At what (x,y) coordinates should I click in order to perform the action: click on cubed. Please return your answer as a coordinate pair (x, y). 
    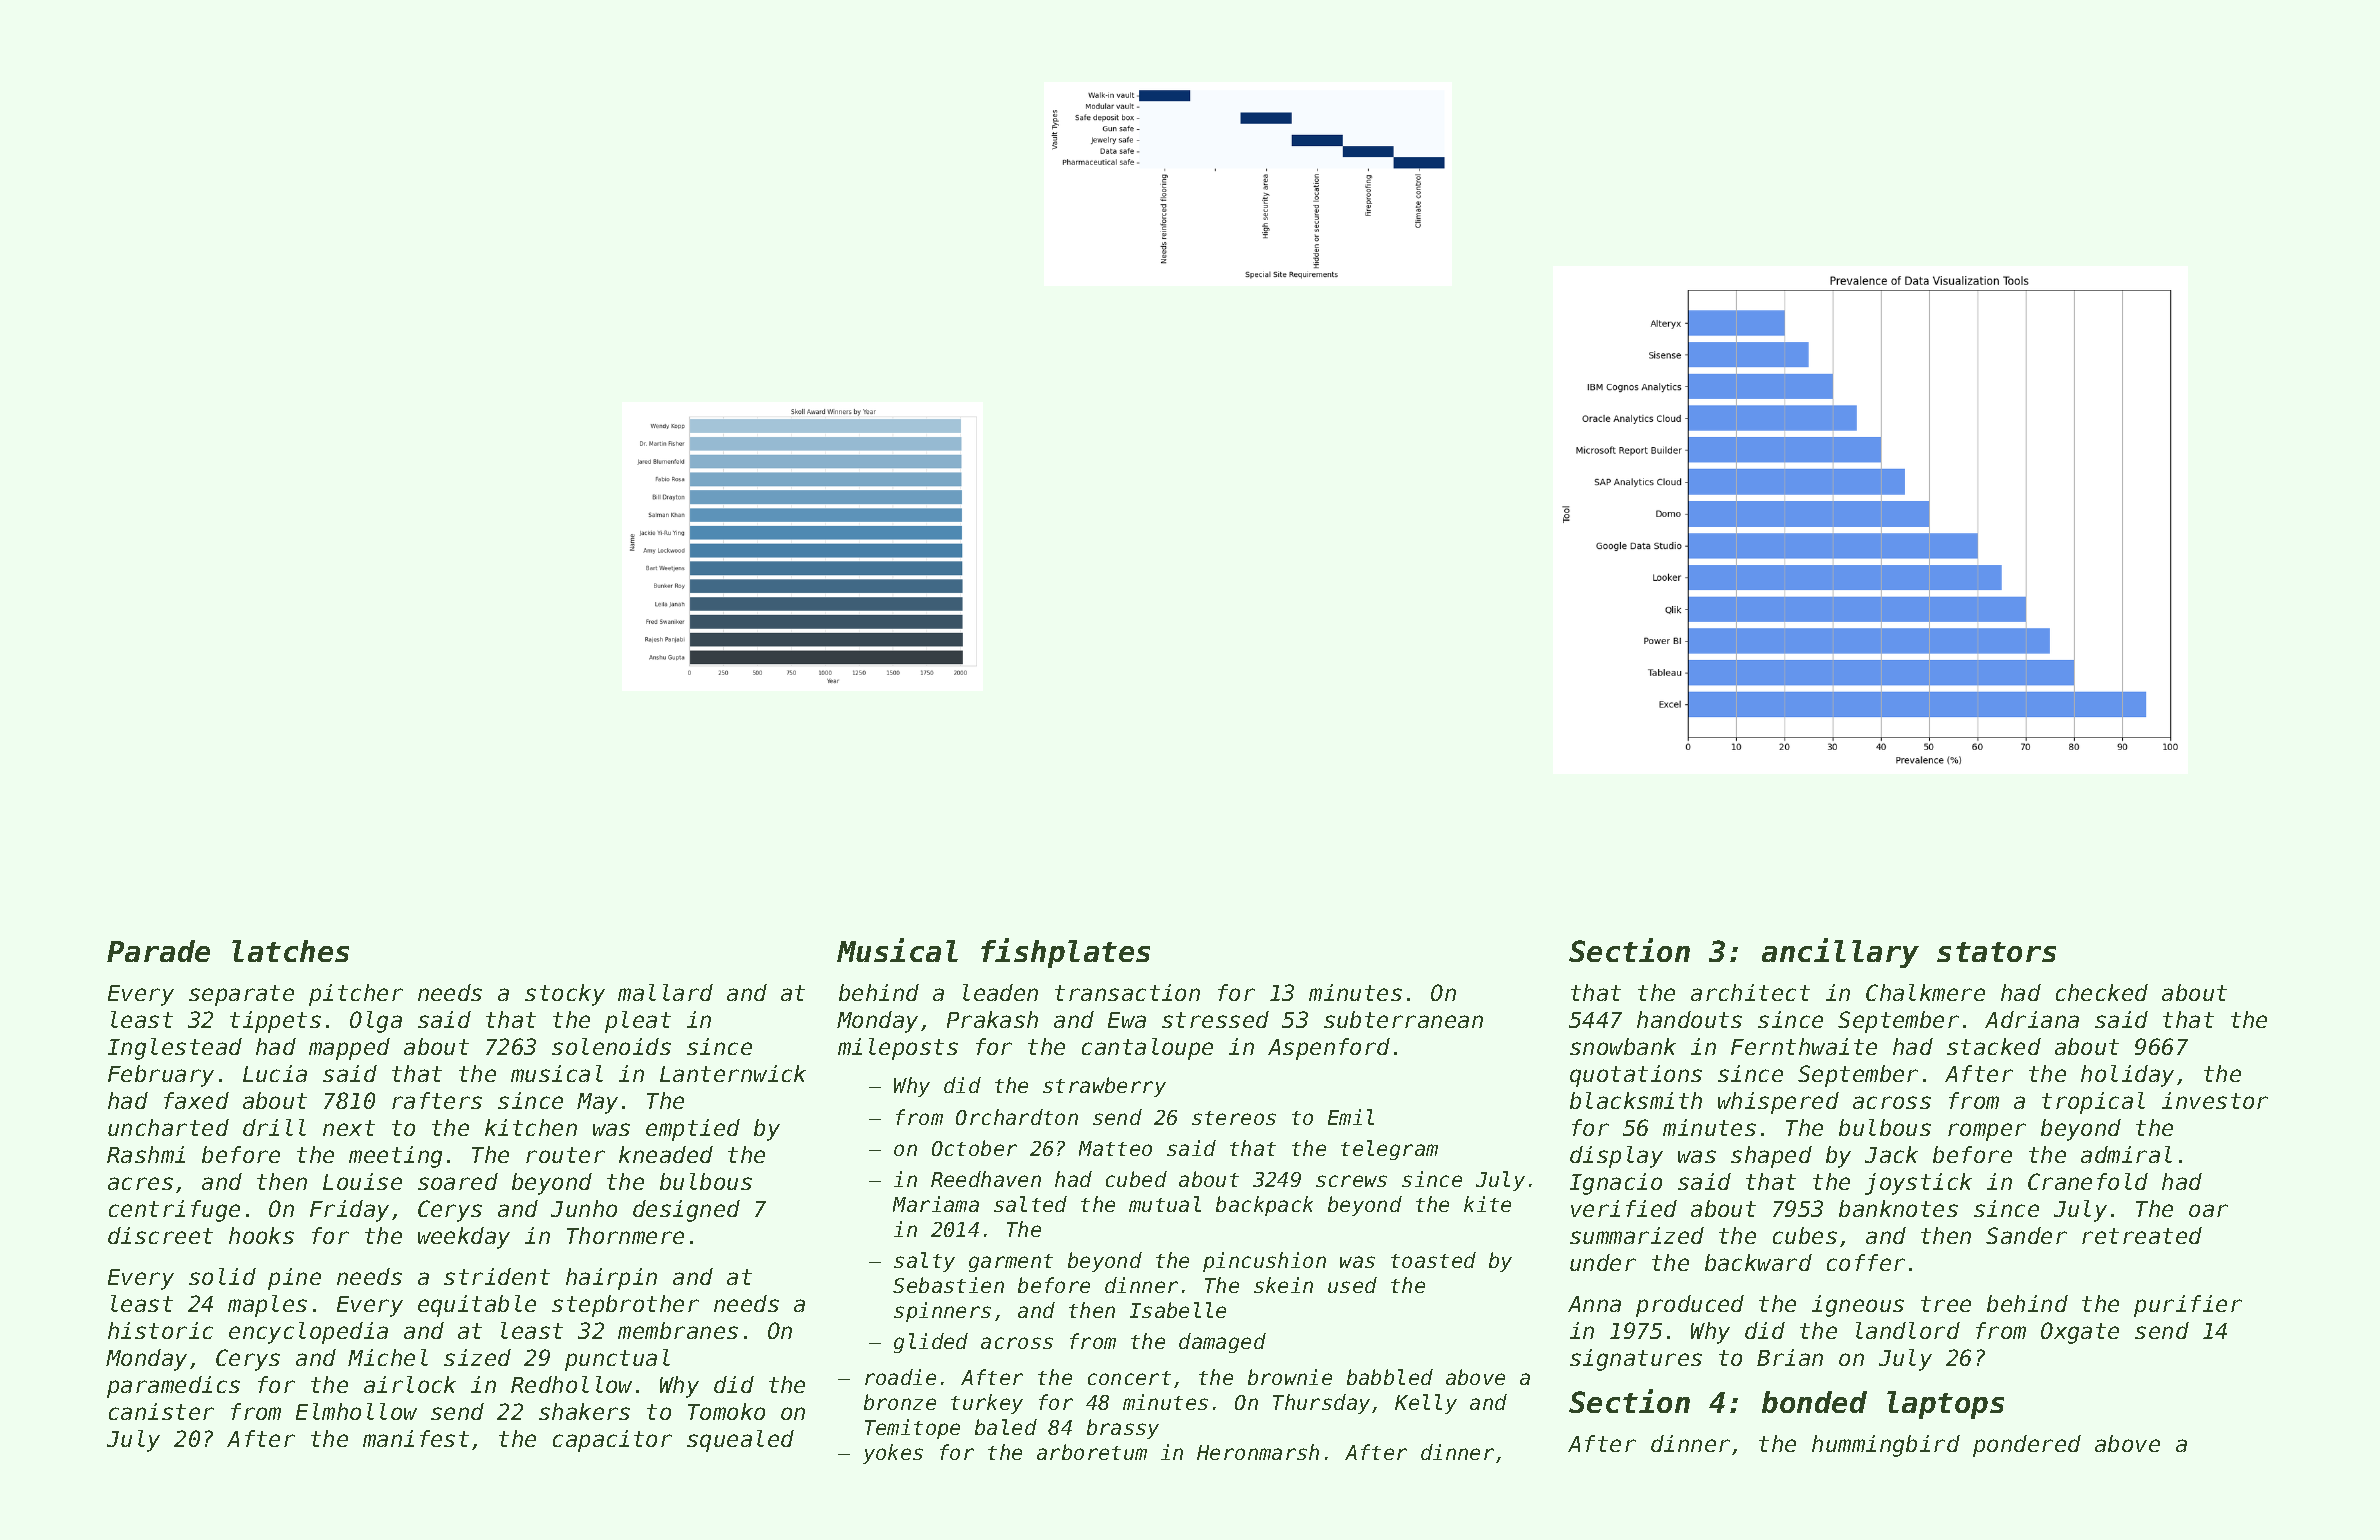
    Looking at the image, I should click on (1136, 1179).
